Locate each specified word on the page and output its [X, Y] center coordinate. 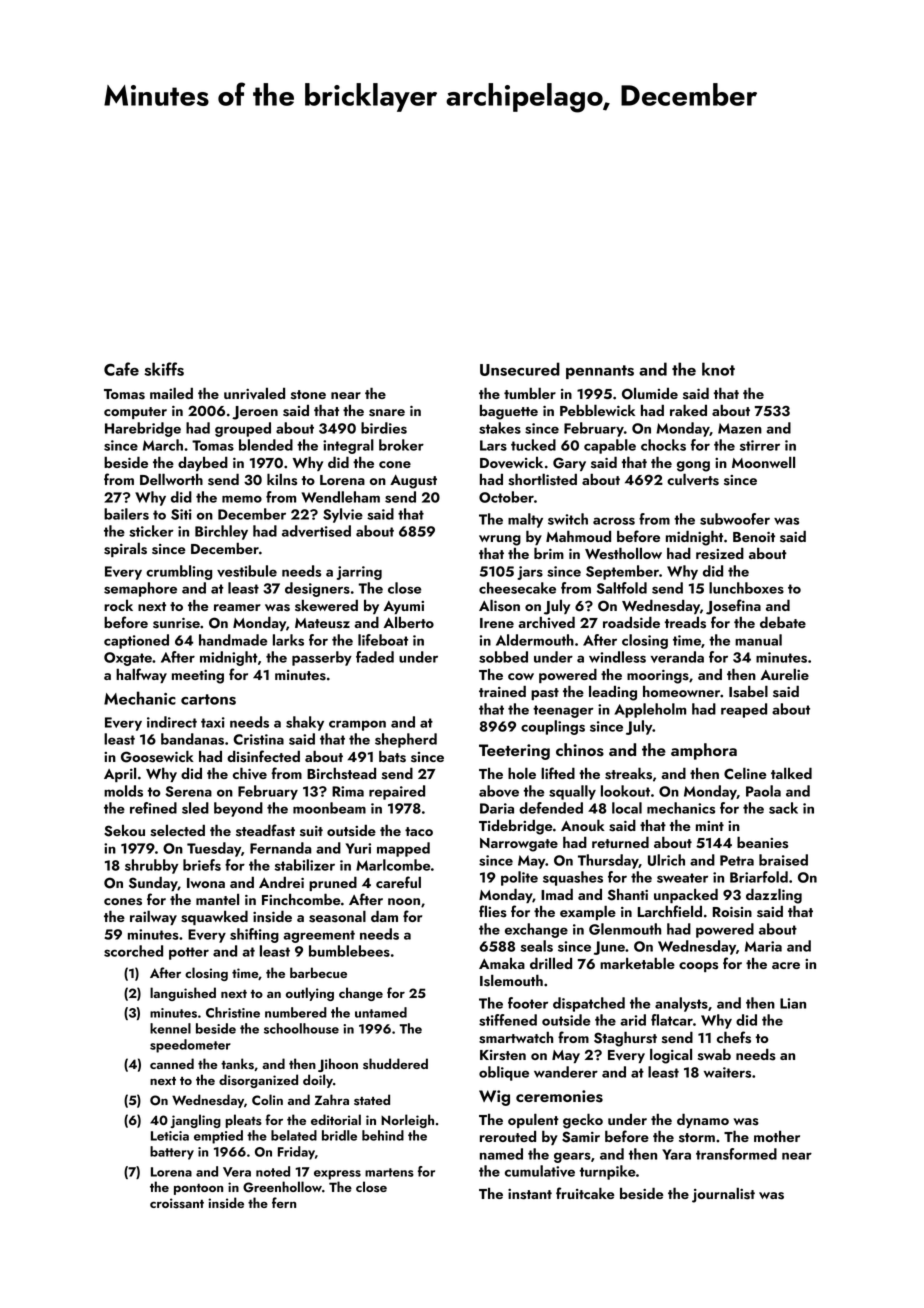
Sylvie [343, 515]
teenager [563, 711]
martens [389, 1172]
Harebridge [143, 429]
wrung [500, 540]
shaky [305, 723]
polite [519, 878]
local [627, 808]
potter [189, 953]
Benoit [754, 537]
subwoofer [735, 519]
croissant [177, 1203]
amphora [704, 751]
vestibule [247, 571]
